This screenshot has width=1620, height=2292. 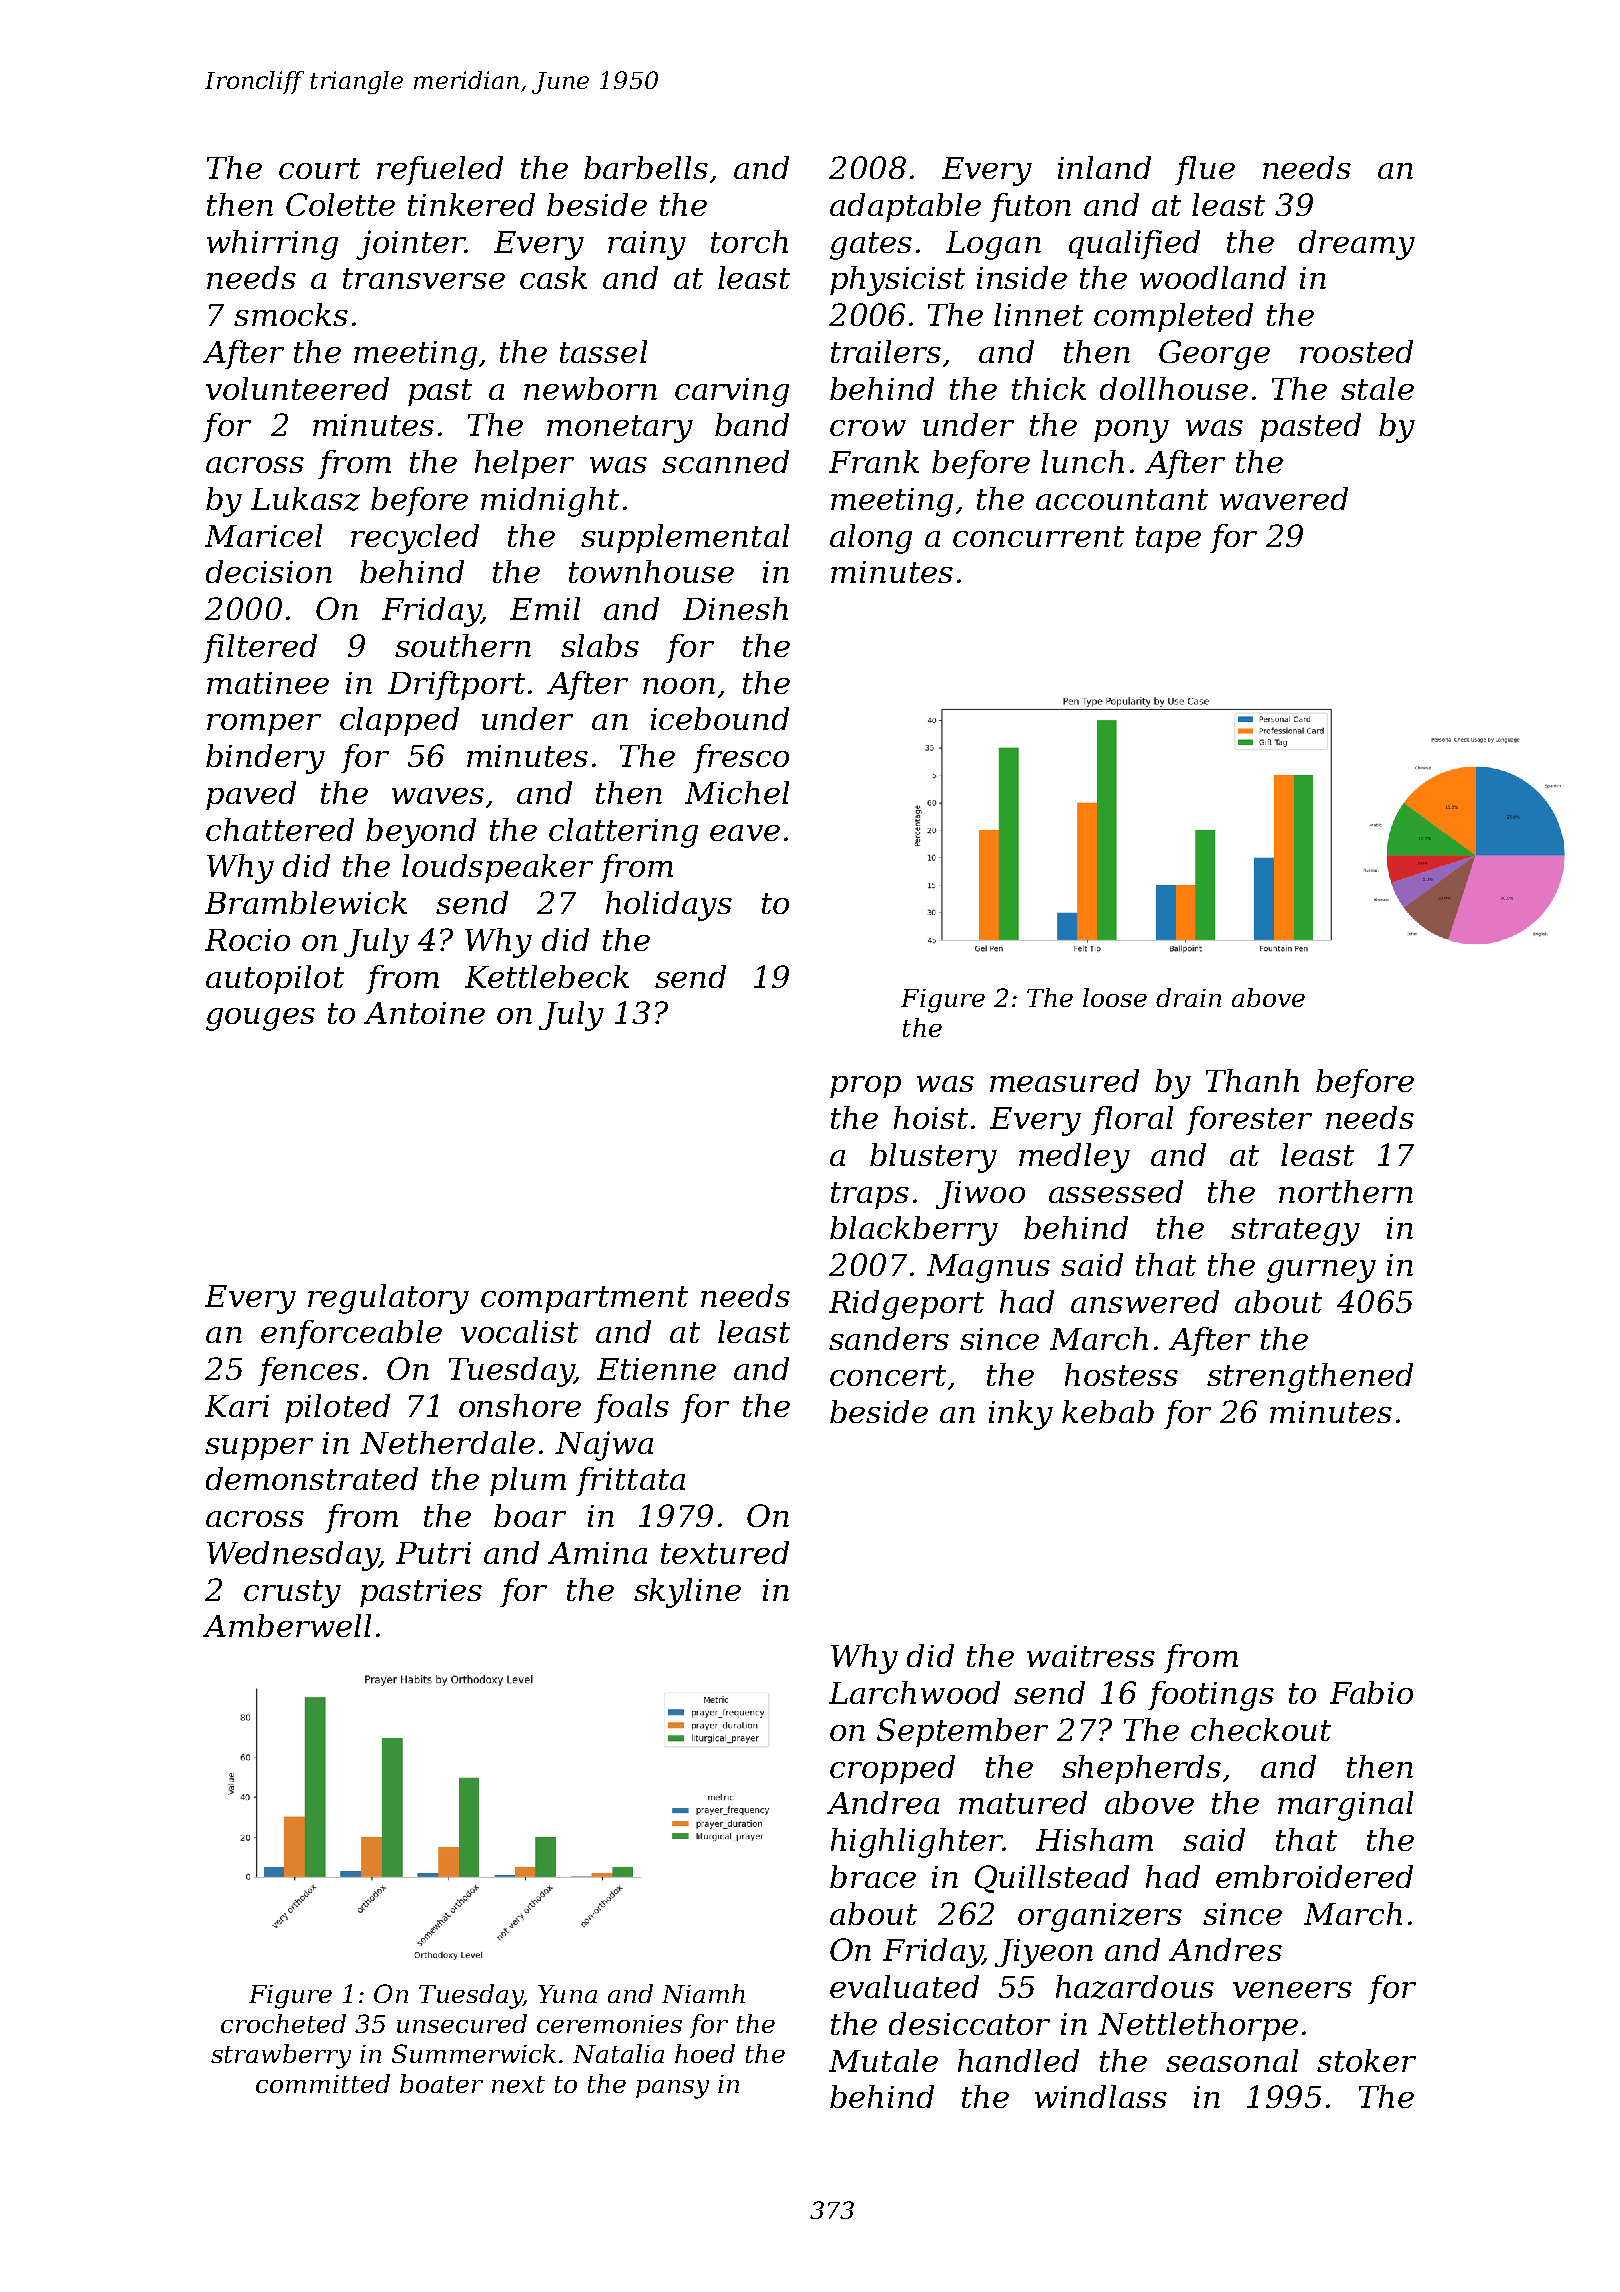 I want to click on windlass, so click(x=1101, y=2096).
